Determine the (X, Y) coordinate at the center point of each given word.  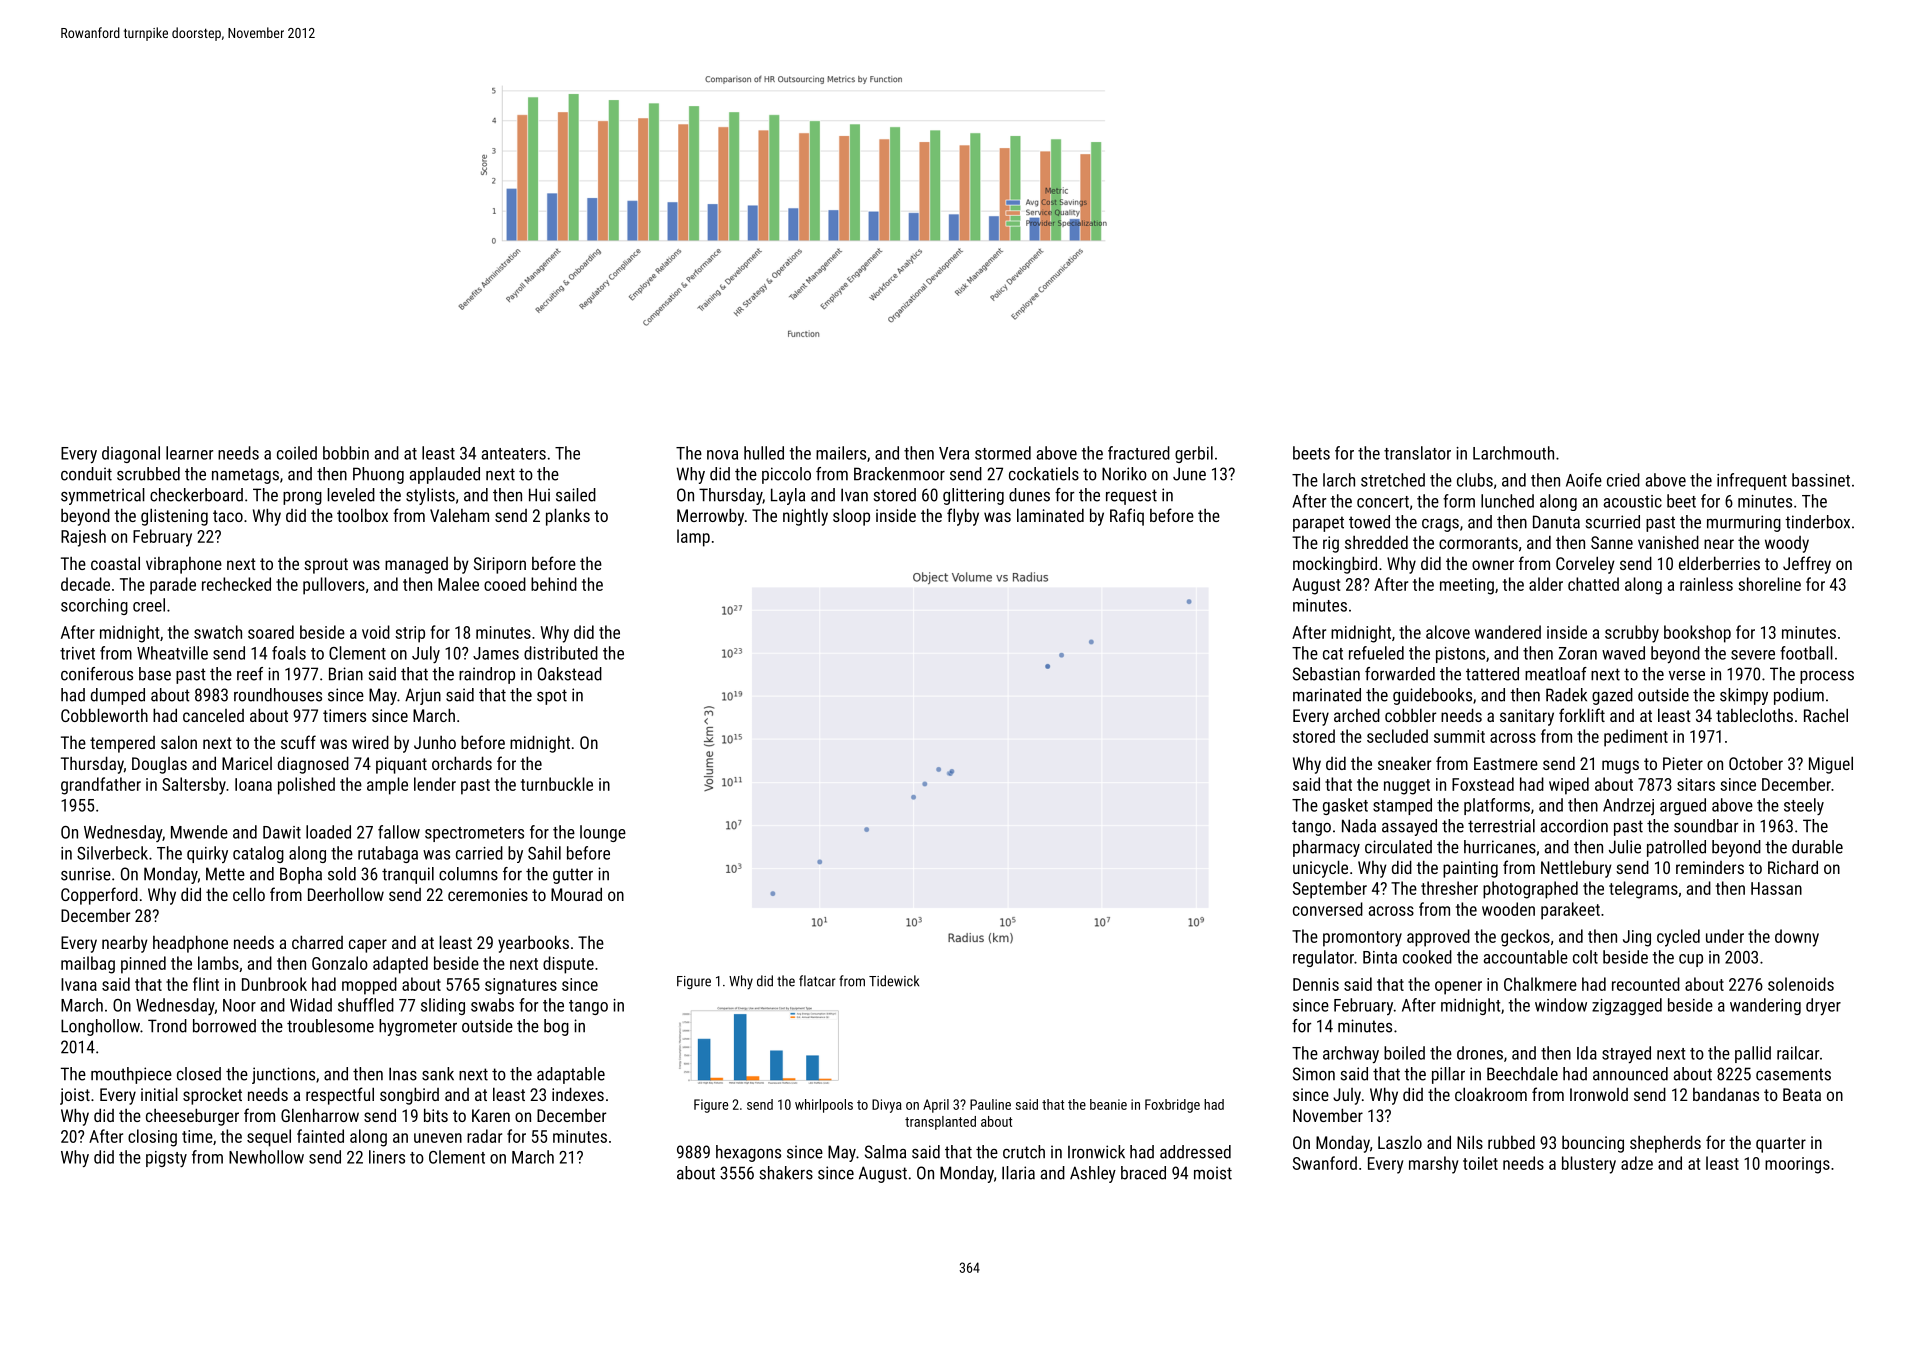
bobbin (346, 453)
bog (556, 1027)
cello (249, 894)
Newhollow (266, 1157)
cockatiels (1044, 474)
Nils (1470, 1142)
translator (1417, 453)
